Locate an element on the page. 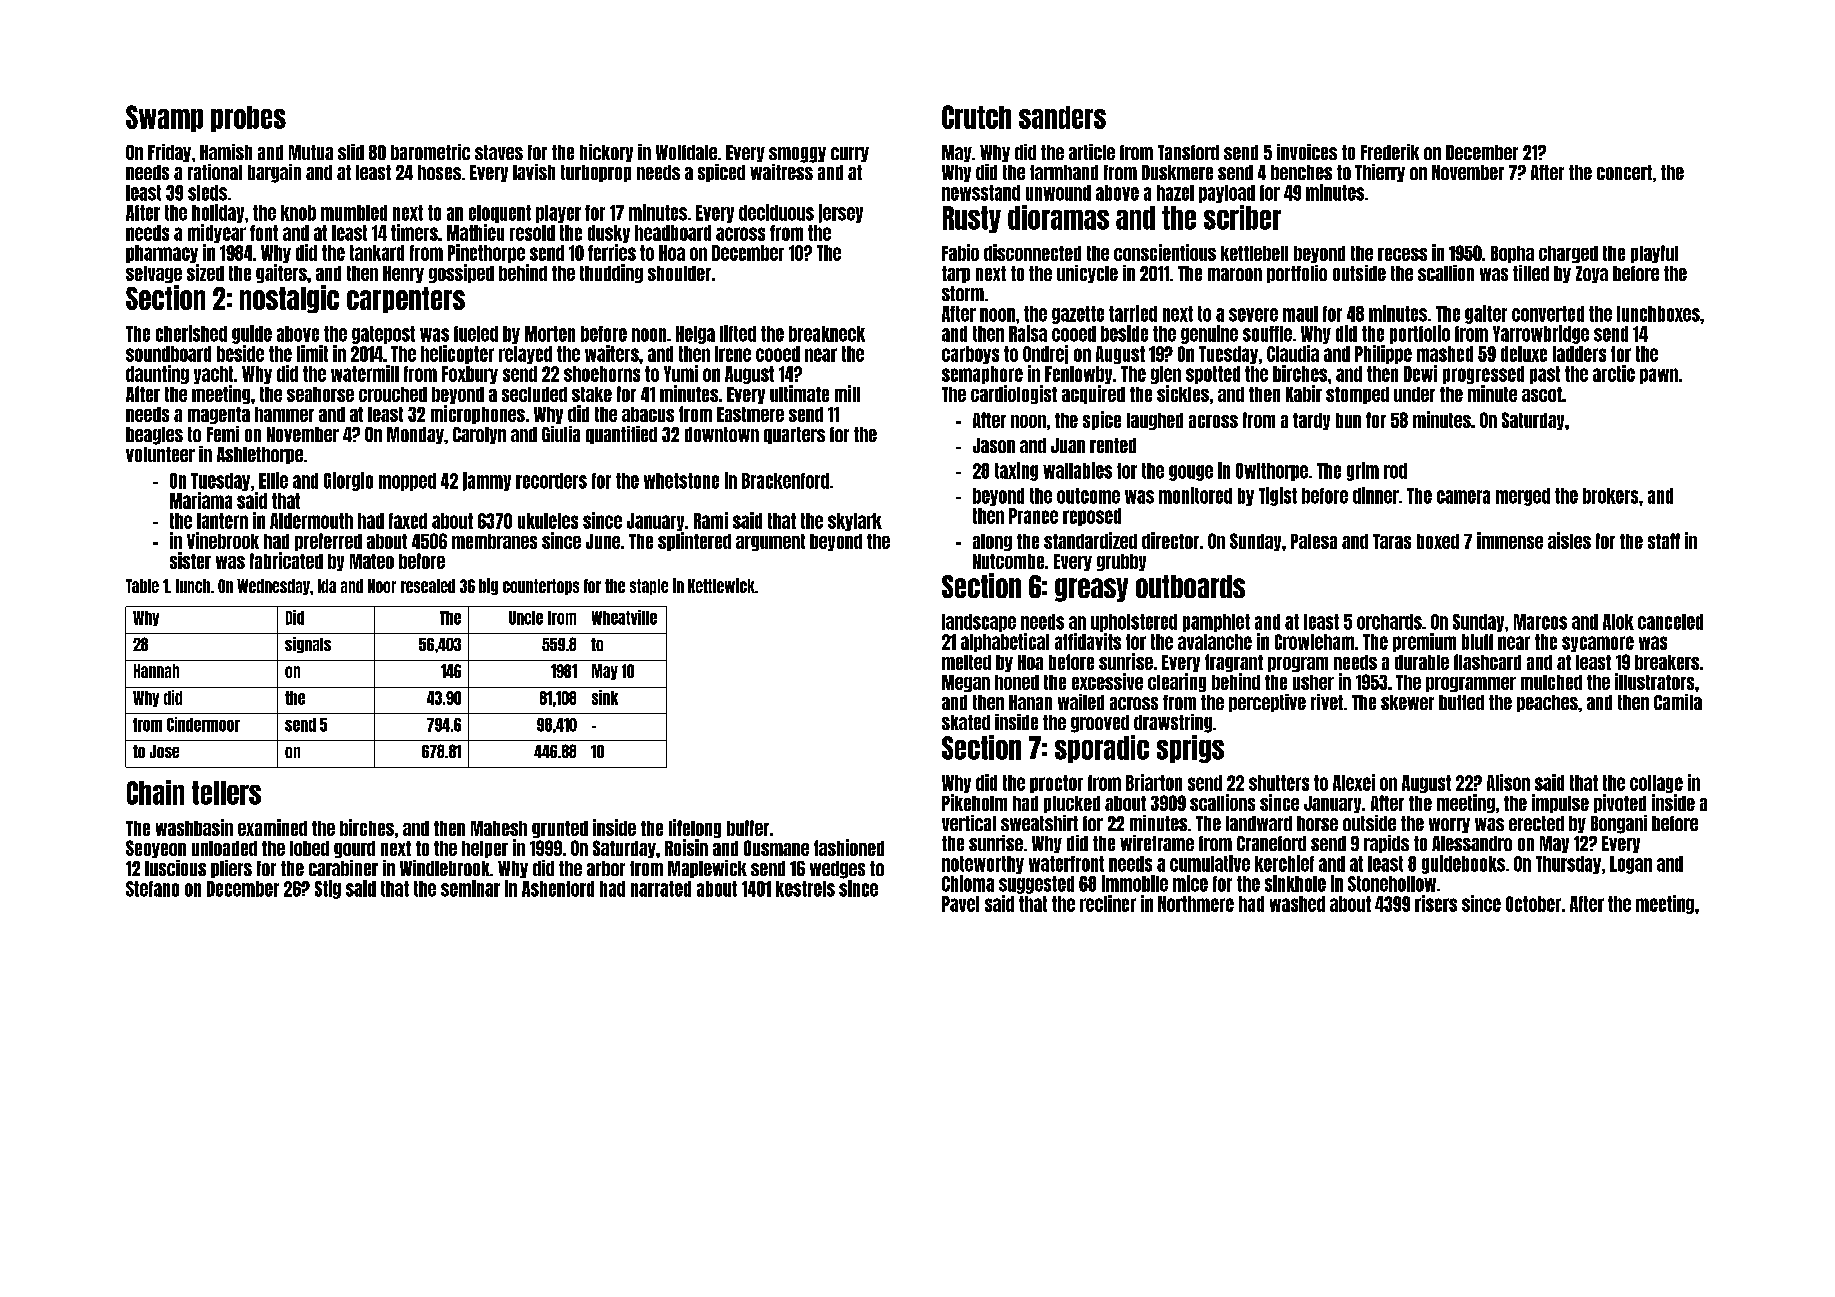 This document has width=1835, height=1297. rod is located at coordinates (1395, 471).
